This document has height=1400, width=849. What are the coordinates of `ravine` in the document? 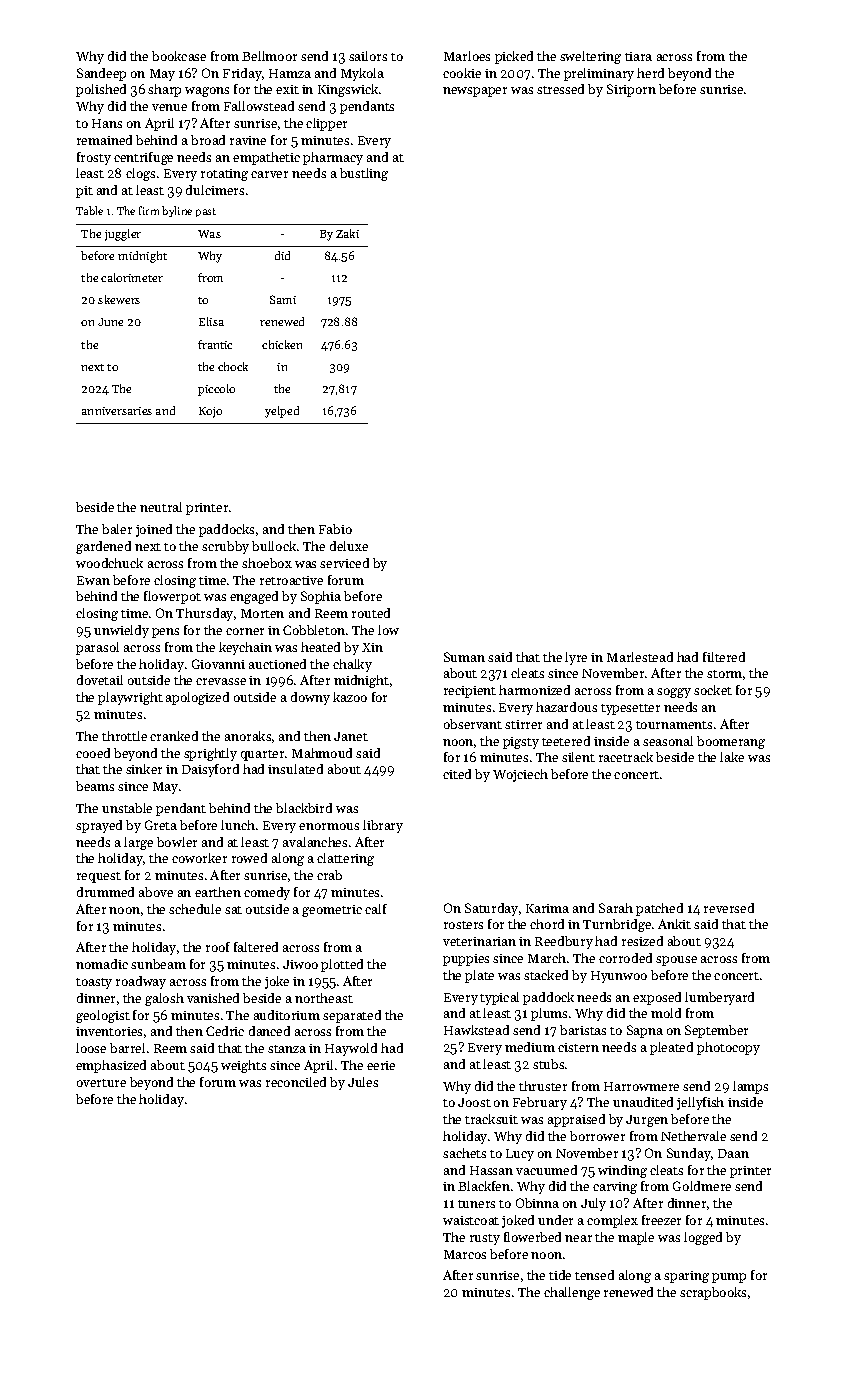 It's located at (248, 140).
